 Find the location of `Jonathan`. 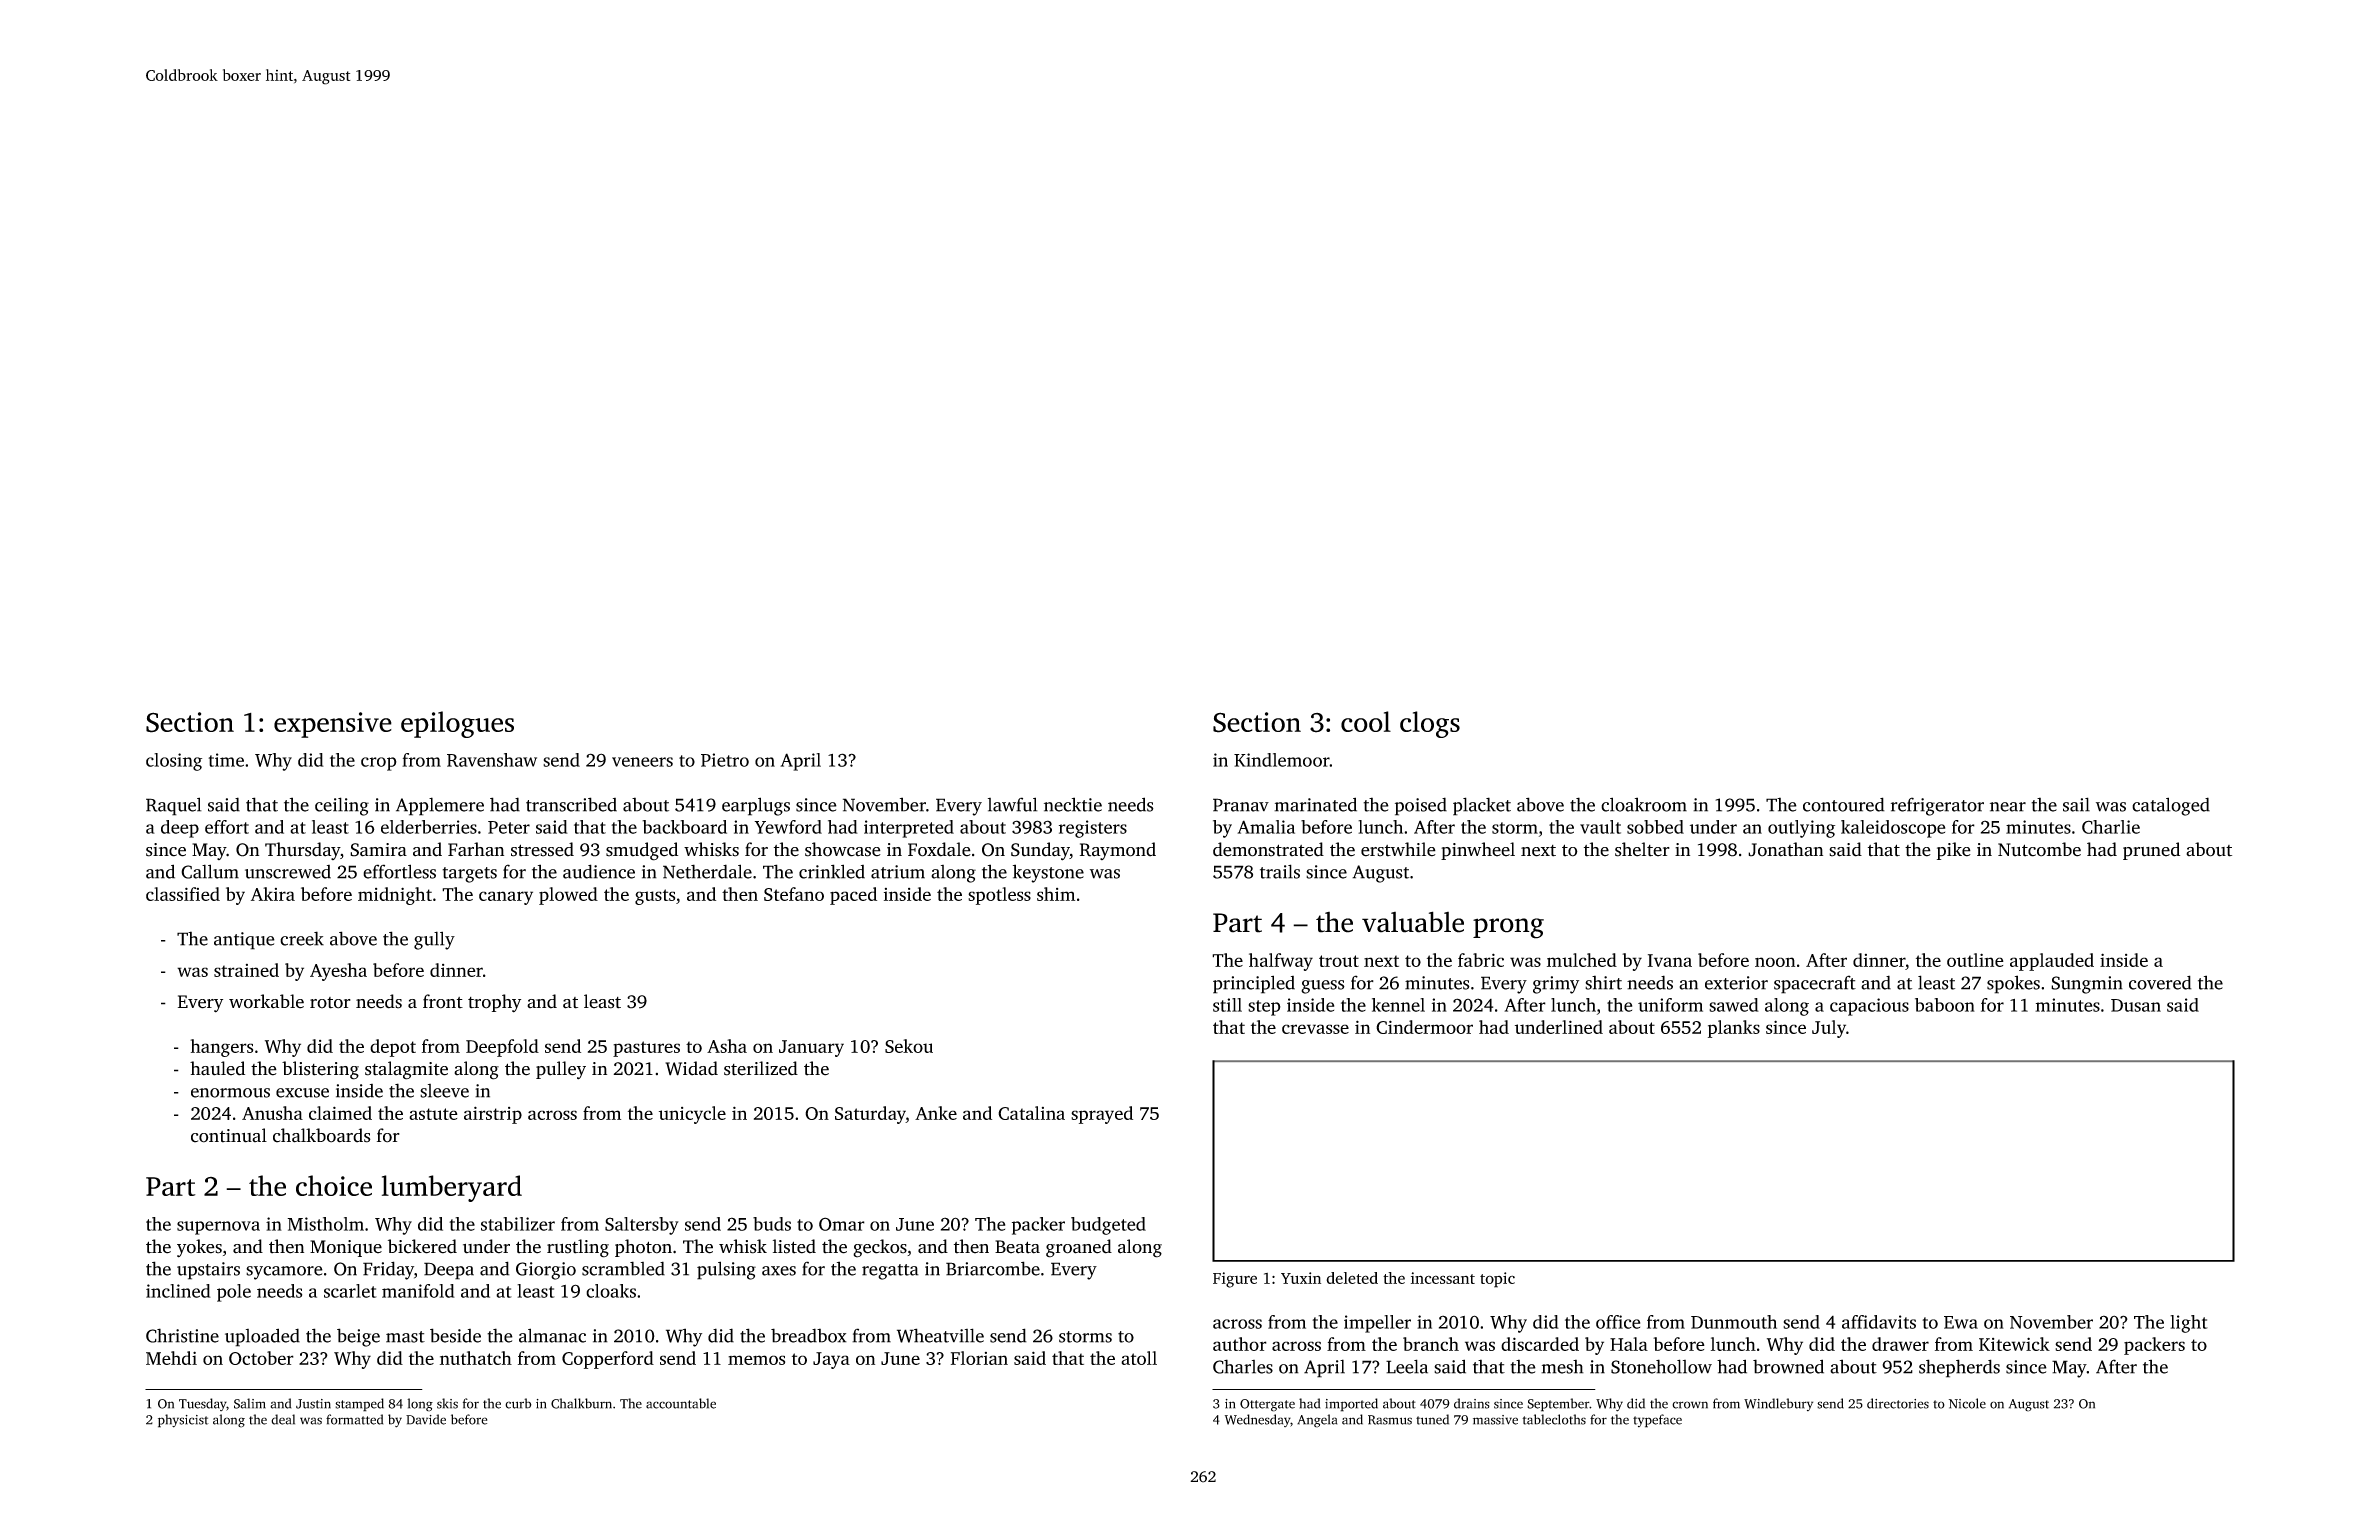

Jonathan is located at coordinates (1785, 849).
